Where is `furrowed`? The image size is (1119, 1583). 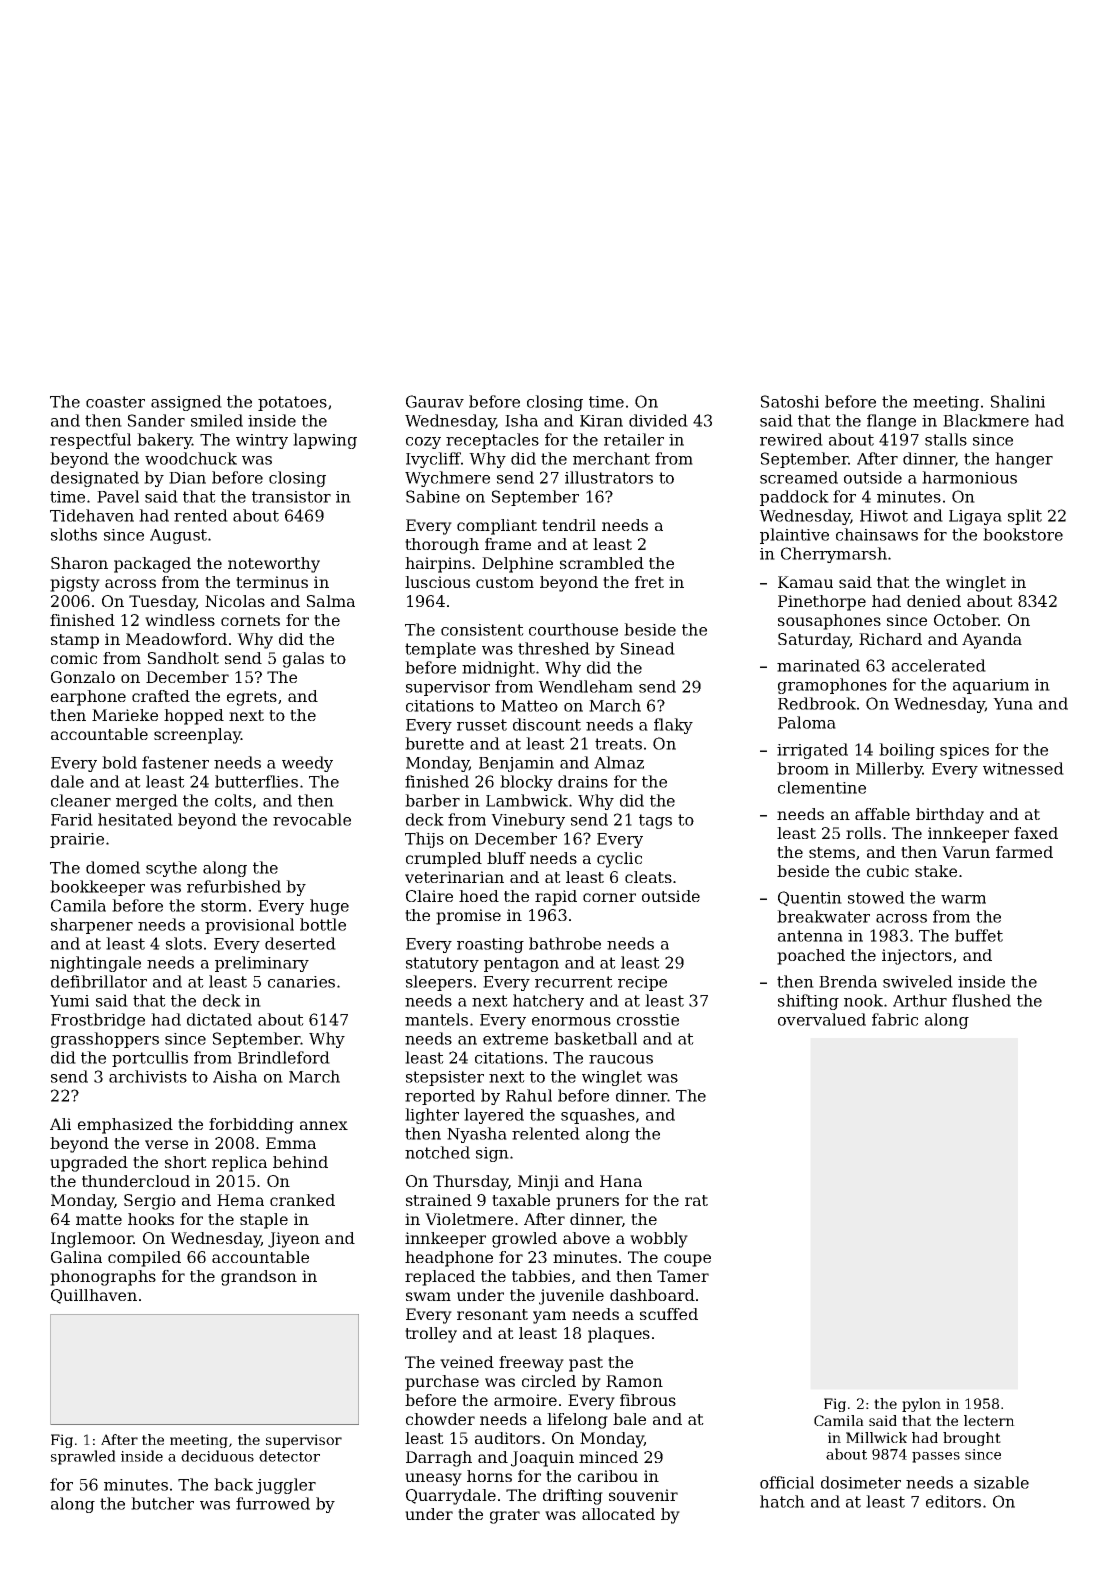 furrowed is located at coordinates (273, 1503).
